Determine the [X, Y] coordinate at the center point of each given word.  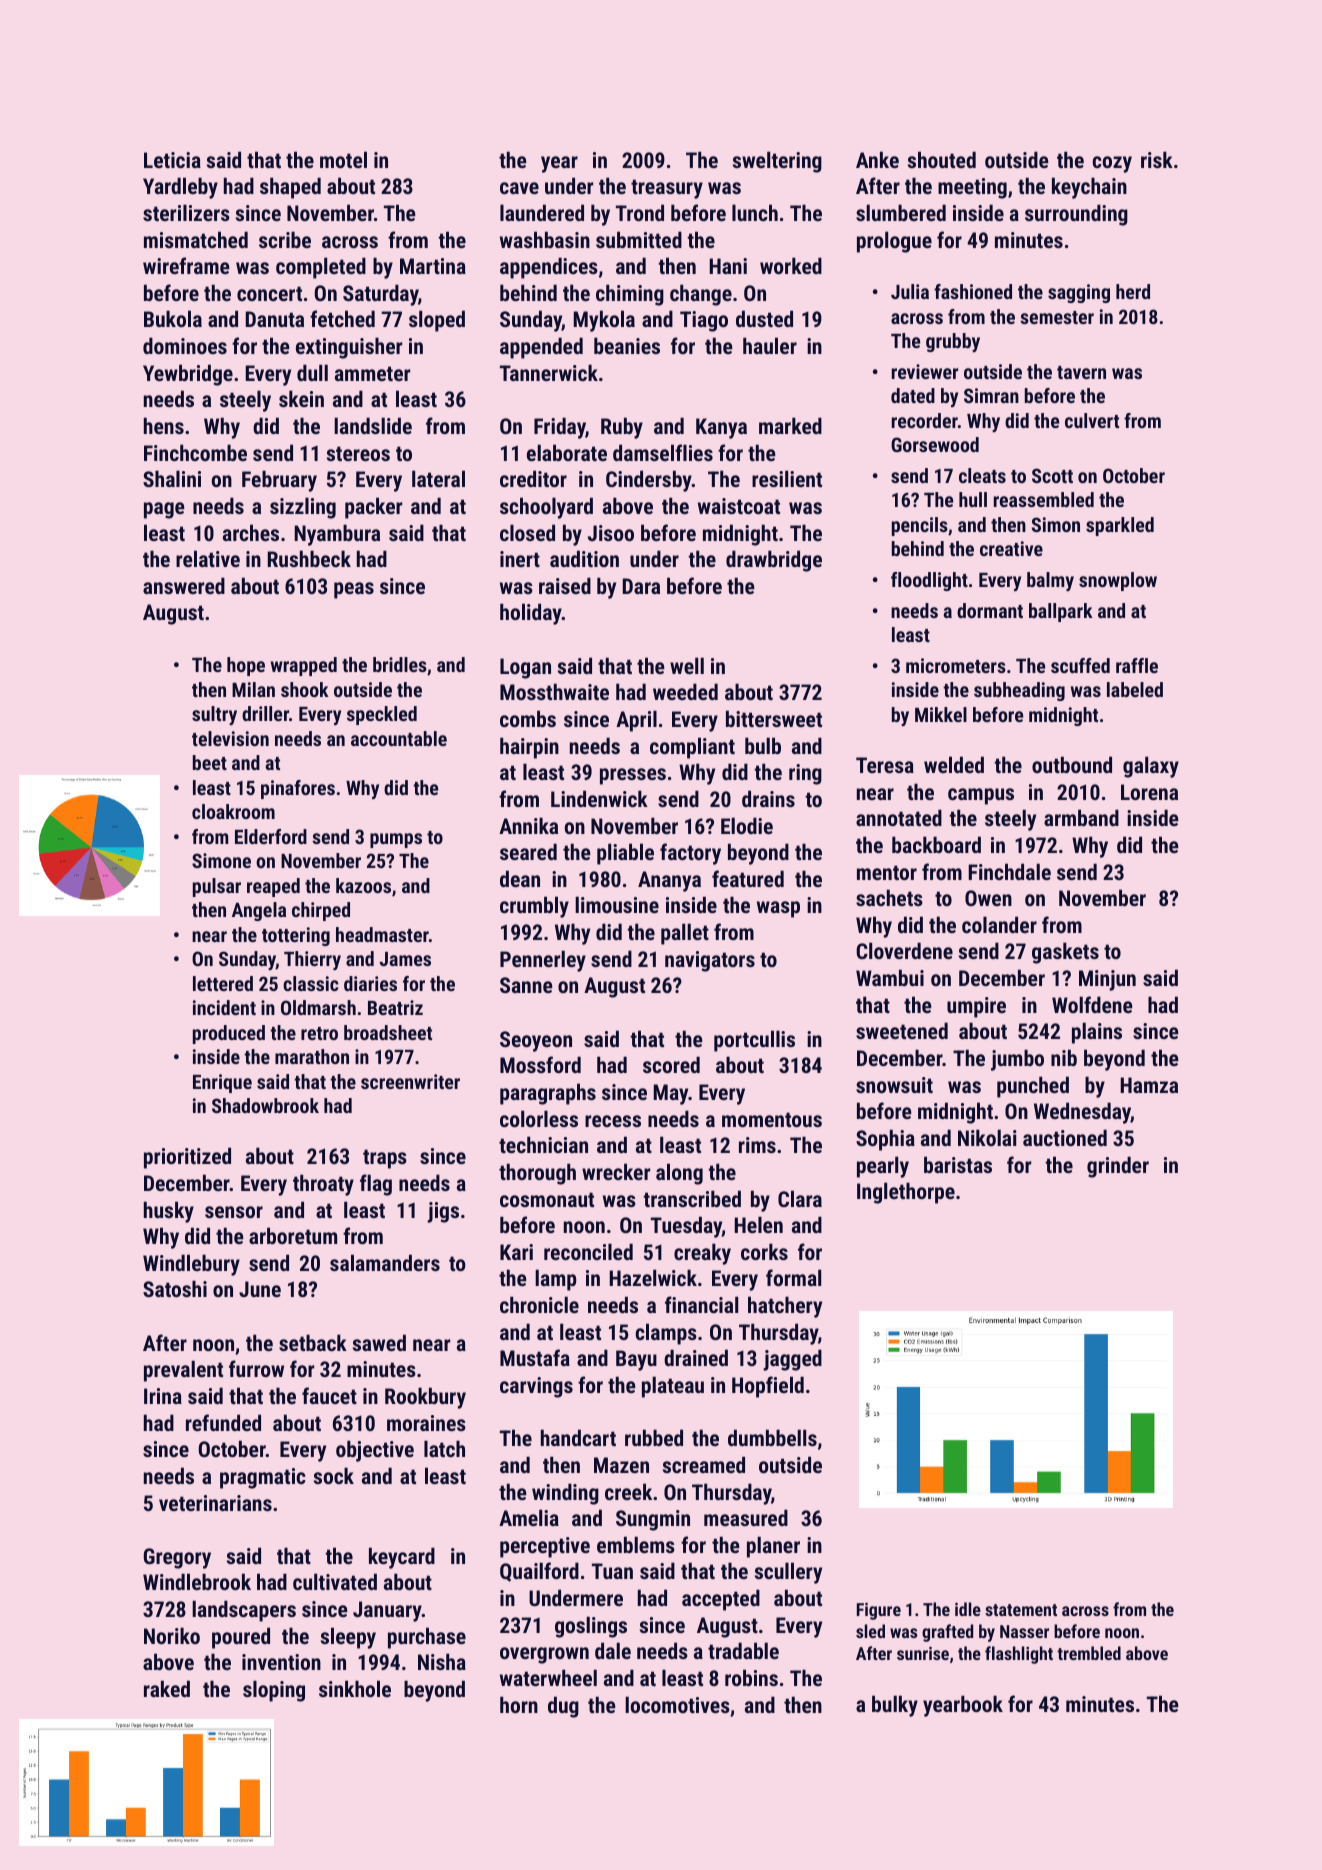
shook [305, 689]
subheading [1019, 691]
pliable [625, 854]
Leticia [172, 160]
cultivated [335, 1581]
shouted [942, 159]
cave [519, 188]
